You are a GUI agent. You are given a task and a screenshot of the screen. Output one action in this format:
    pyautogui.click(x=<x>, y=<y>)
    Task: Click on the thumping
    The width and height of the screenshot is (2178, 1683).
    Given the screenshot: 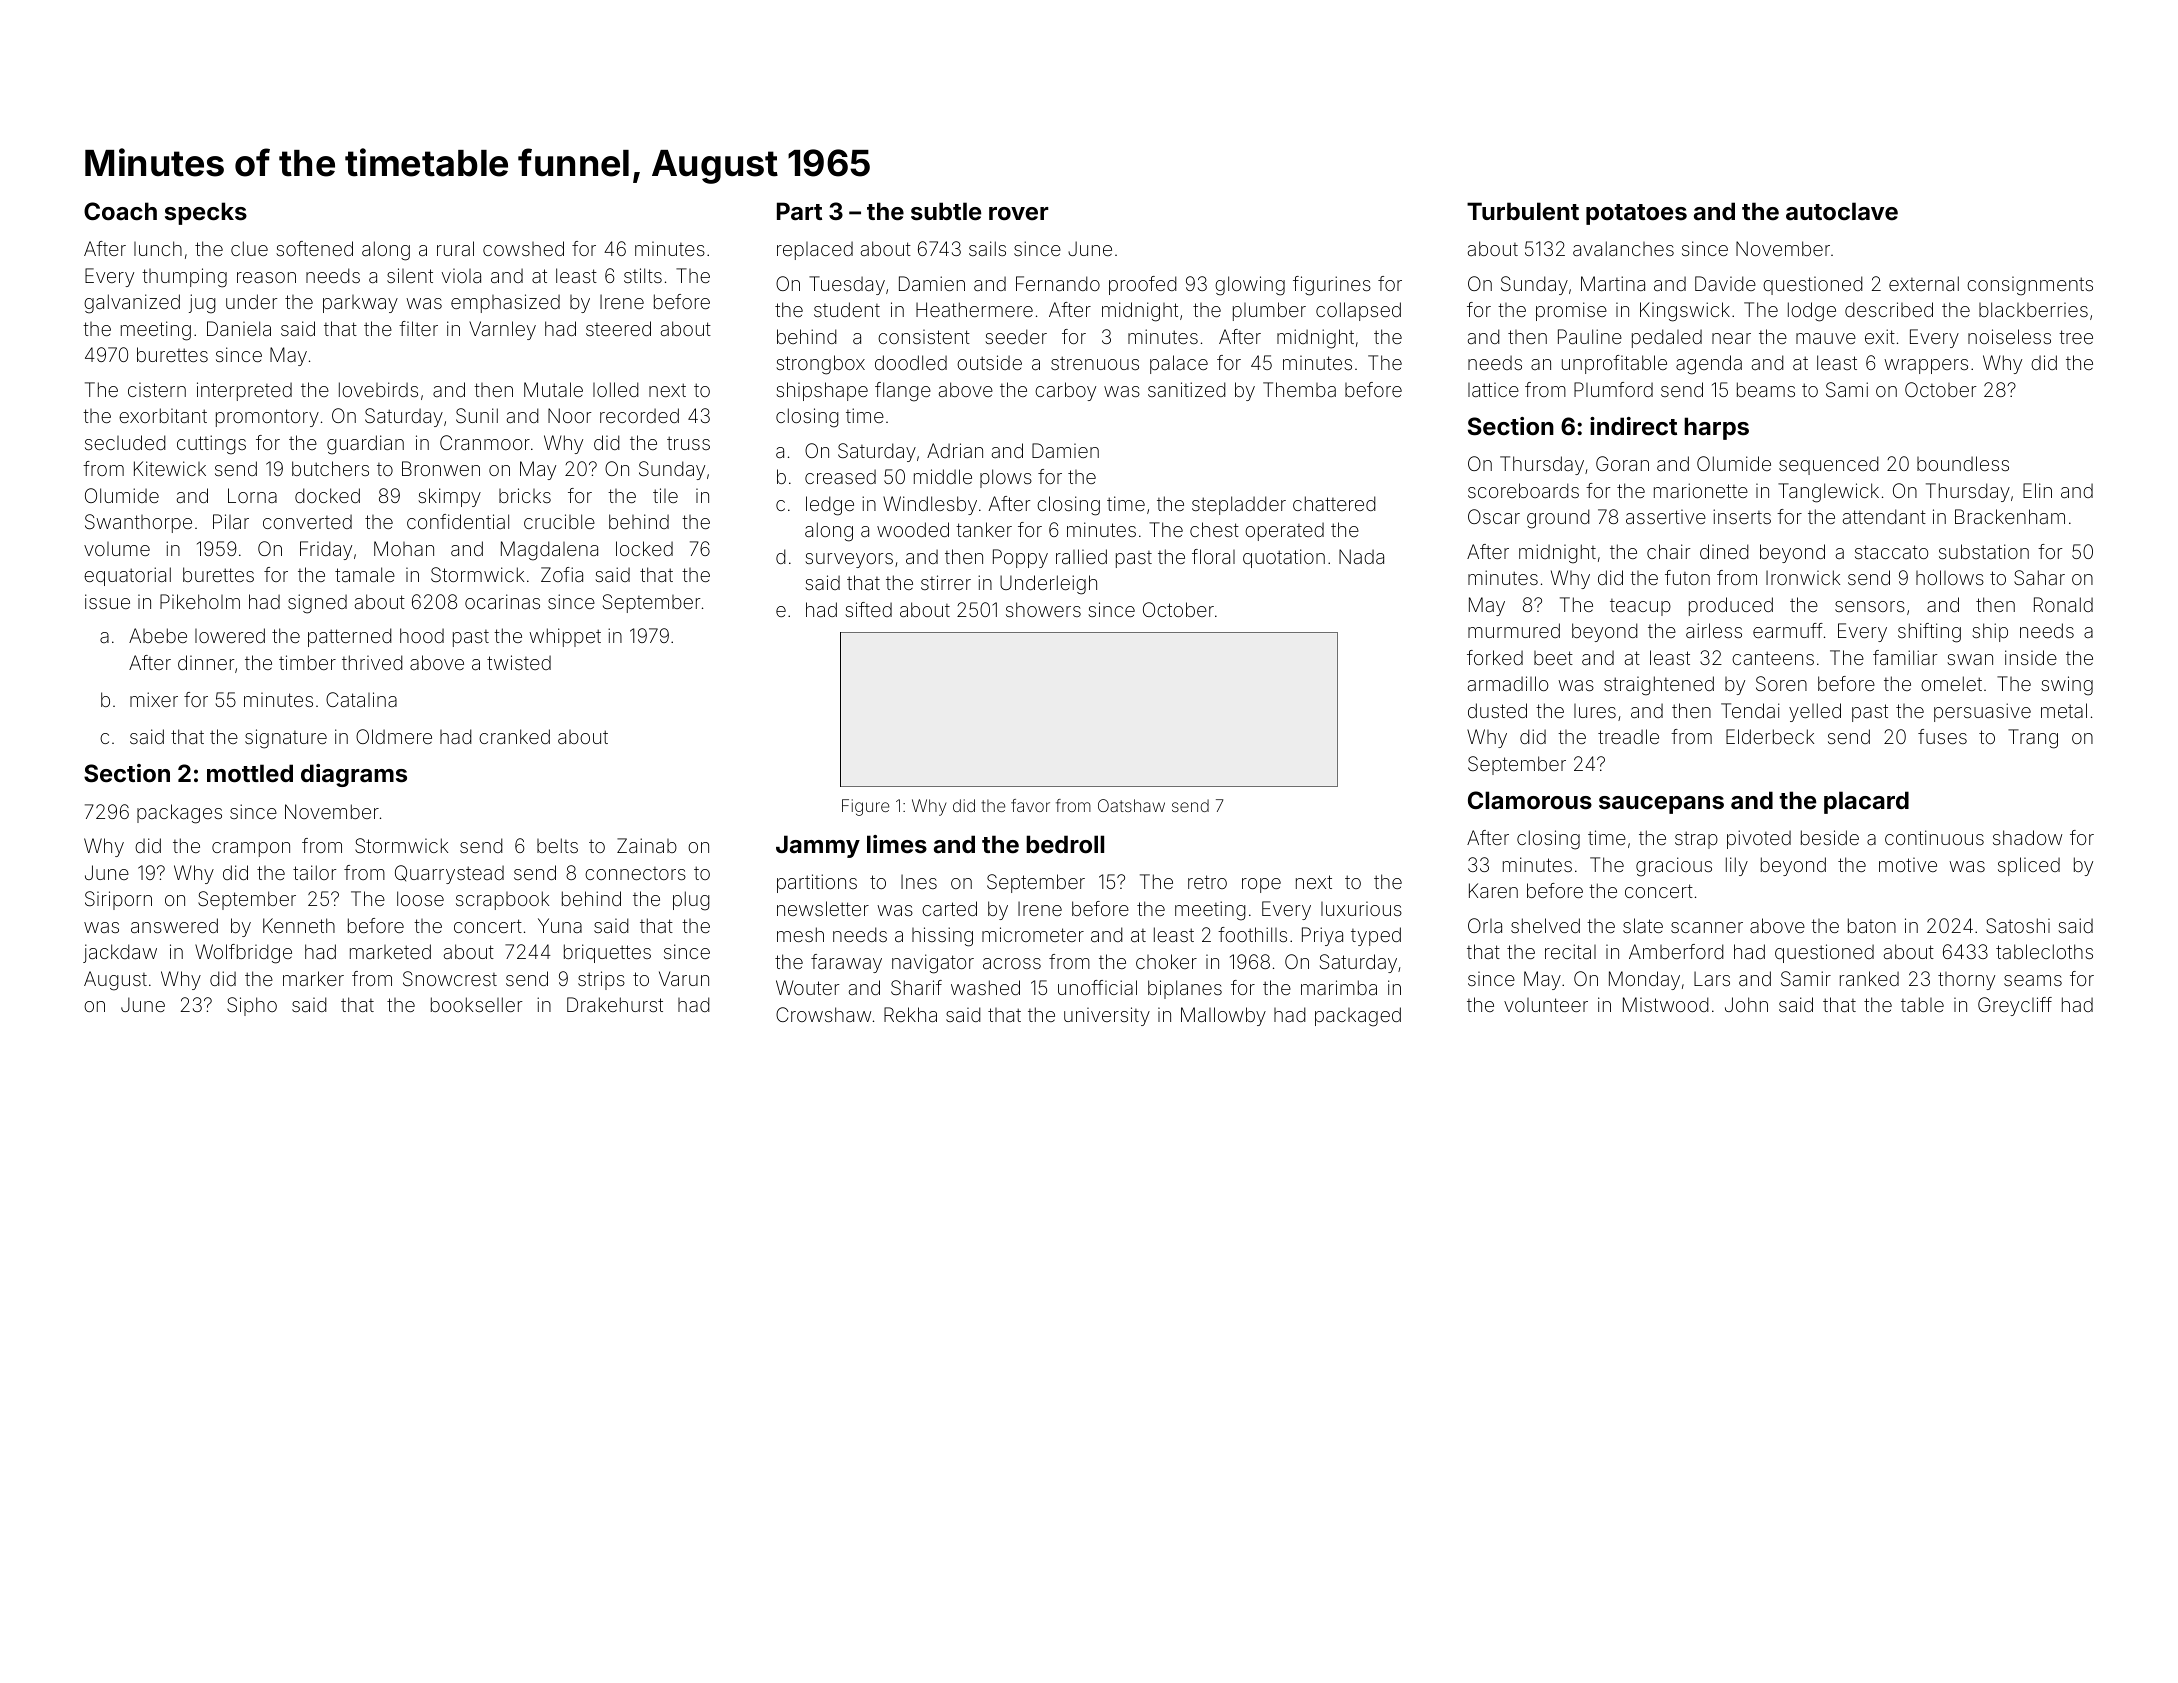 What is the action you would take?
    pyautogui.click(x=184, y=278)
